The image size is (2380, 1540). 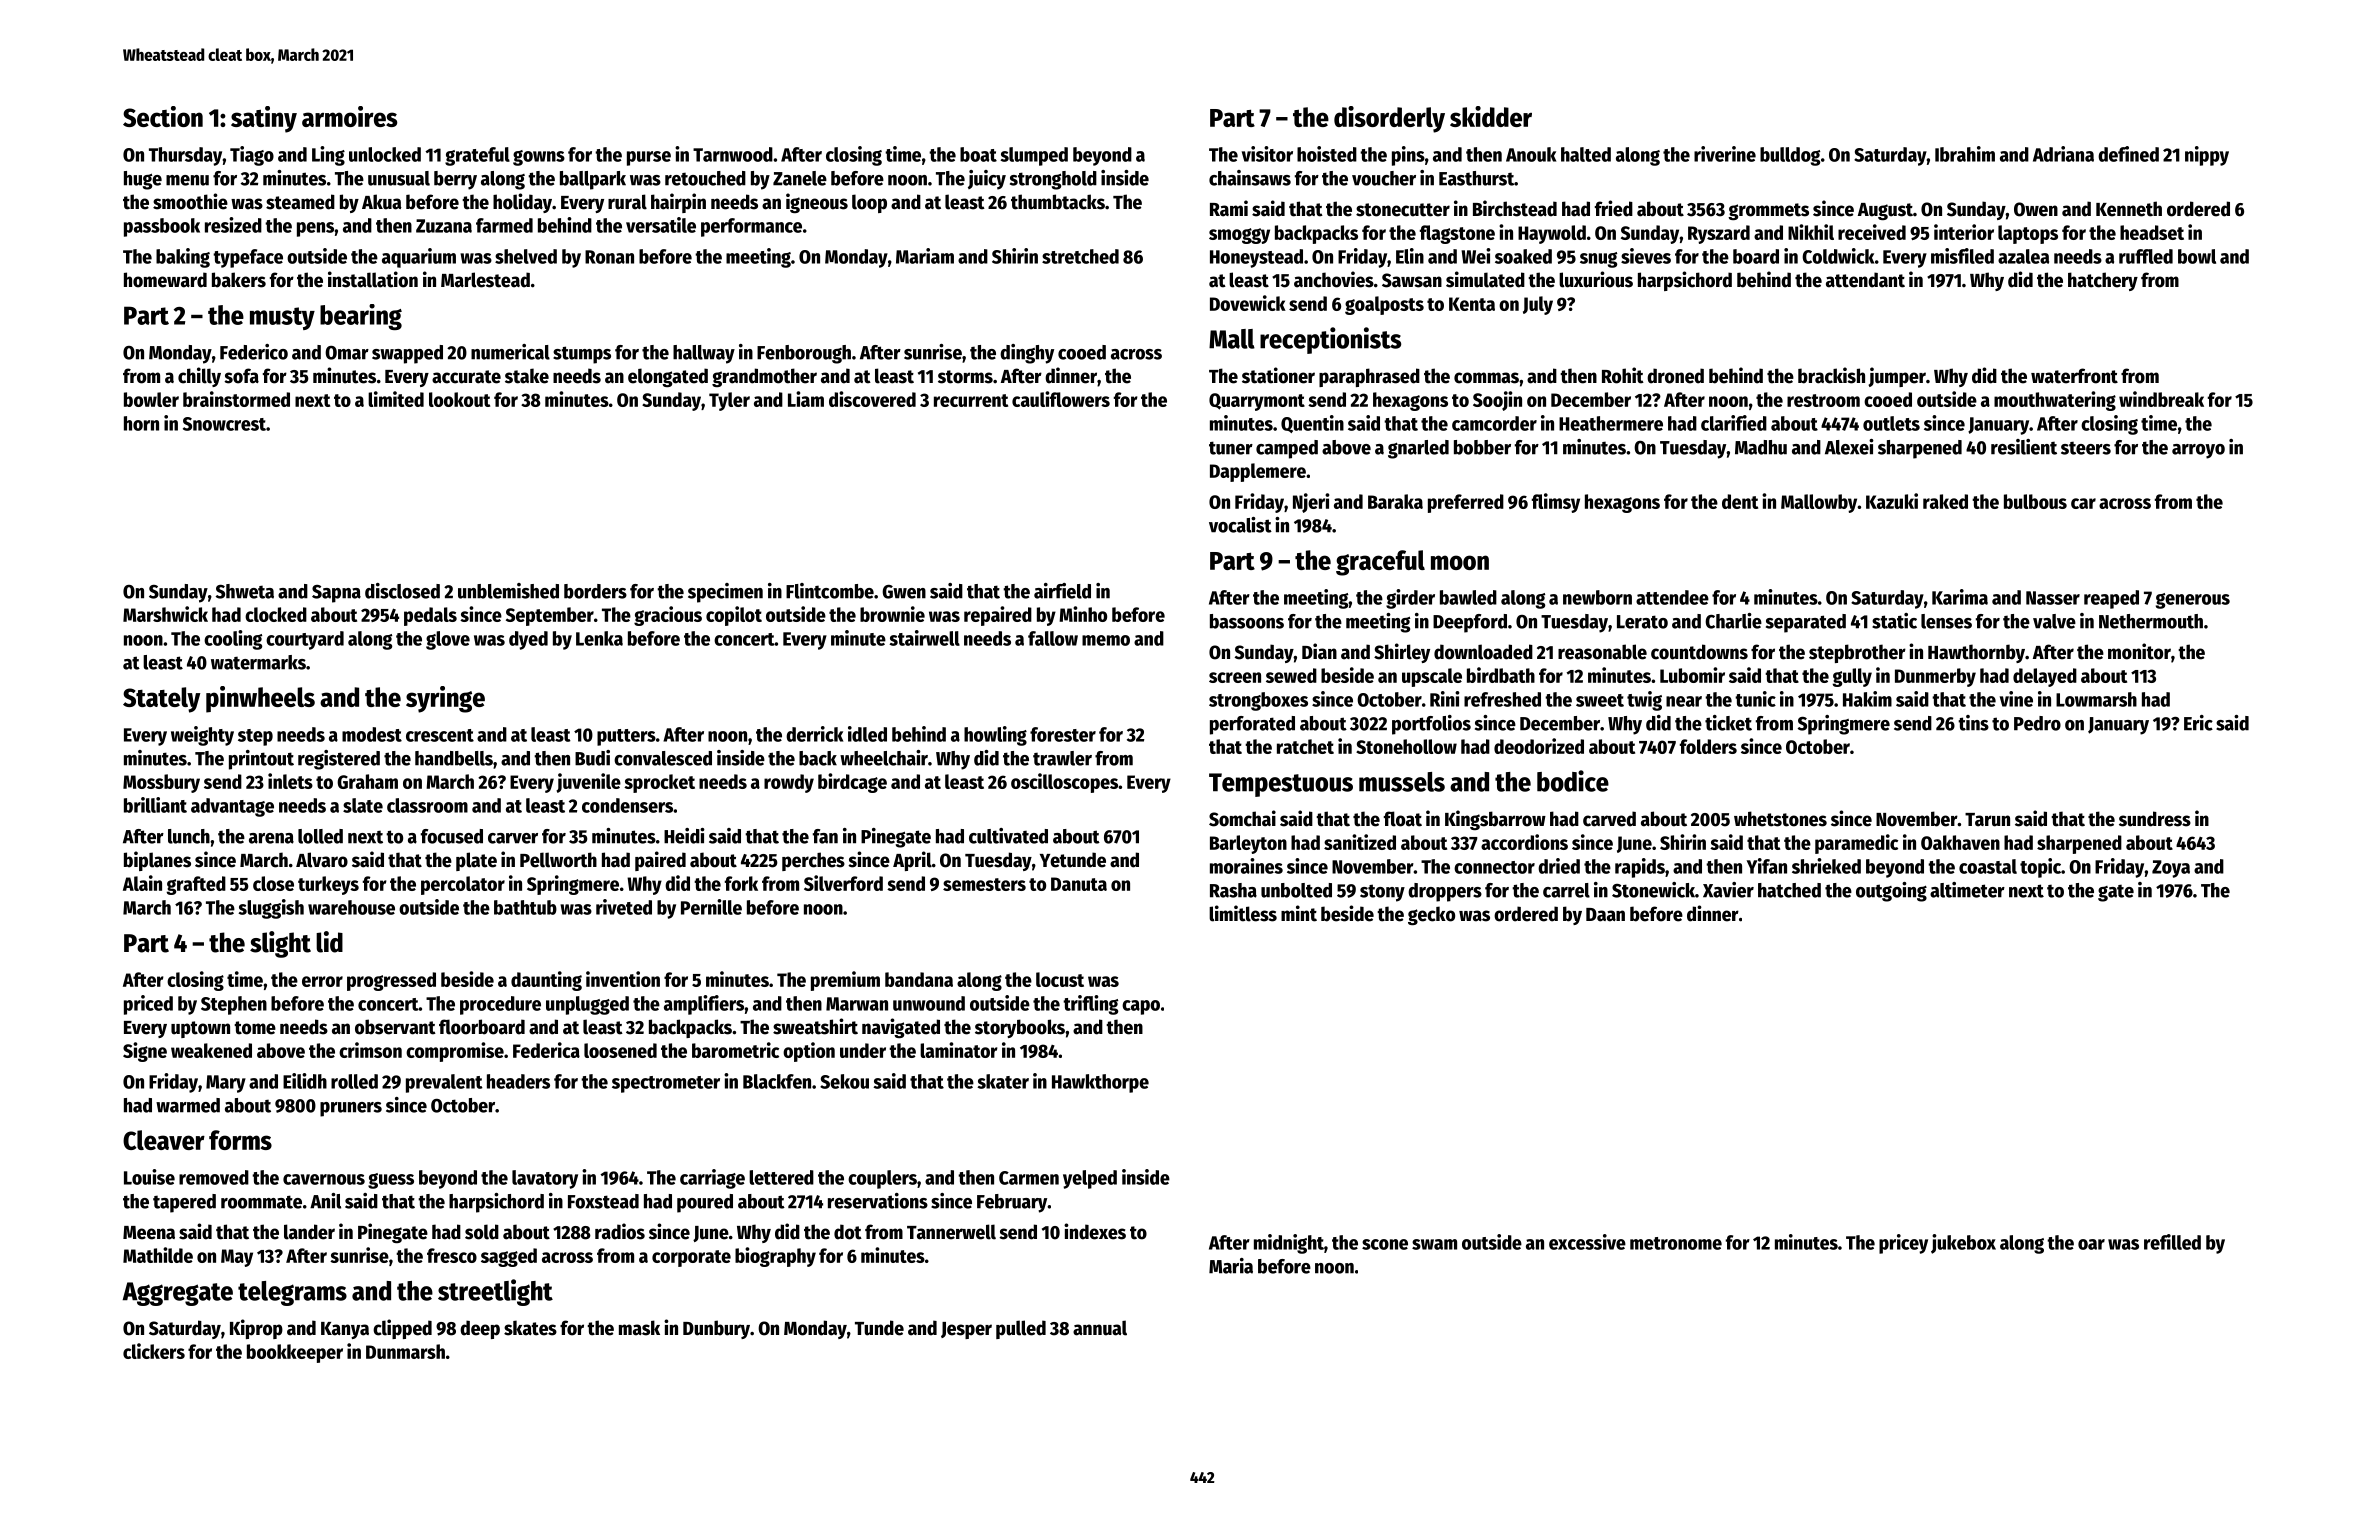 What do you see at coordinates (290, 781) in the screenshot?
I see `inlets` at bounding box center [290, 781].
